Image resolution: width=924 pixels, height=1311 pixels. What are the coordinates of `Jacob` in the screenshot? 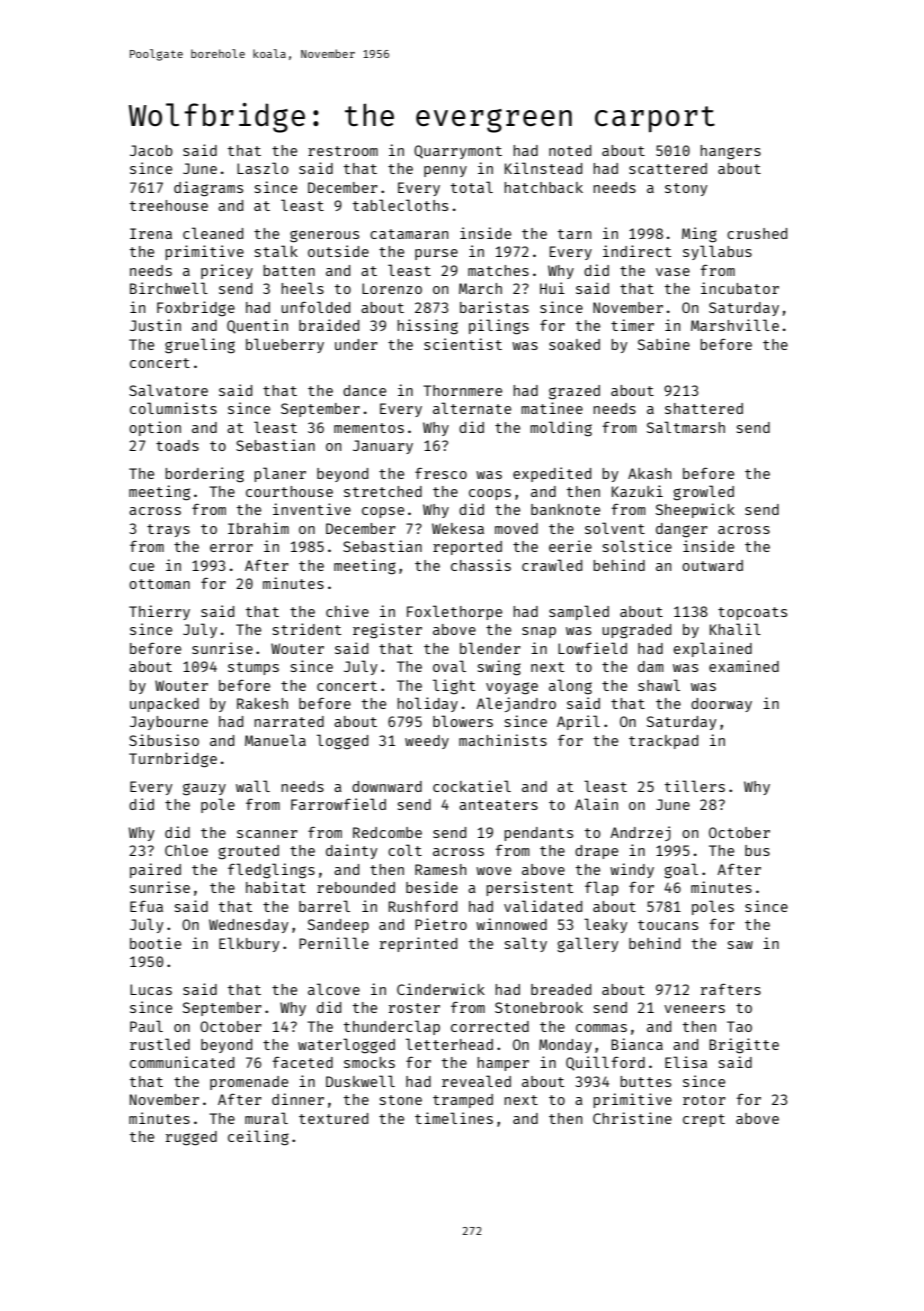 It's located at (151, 150).
